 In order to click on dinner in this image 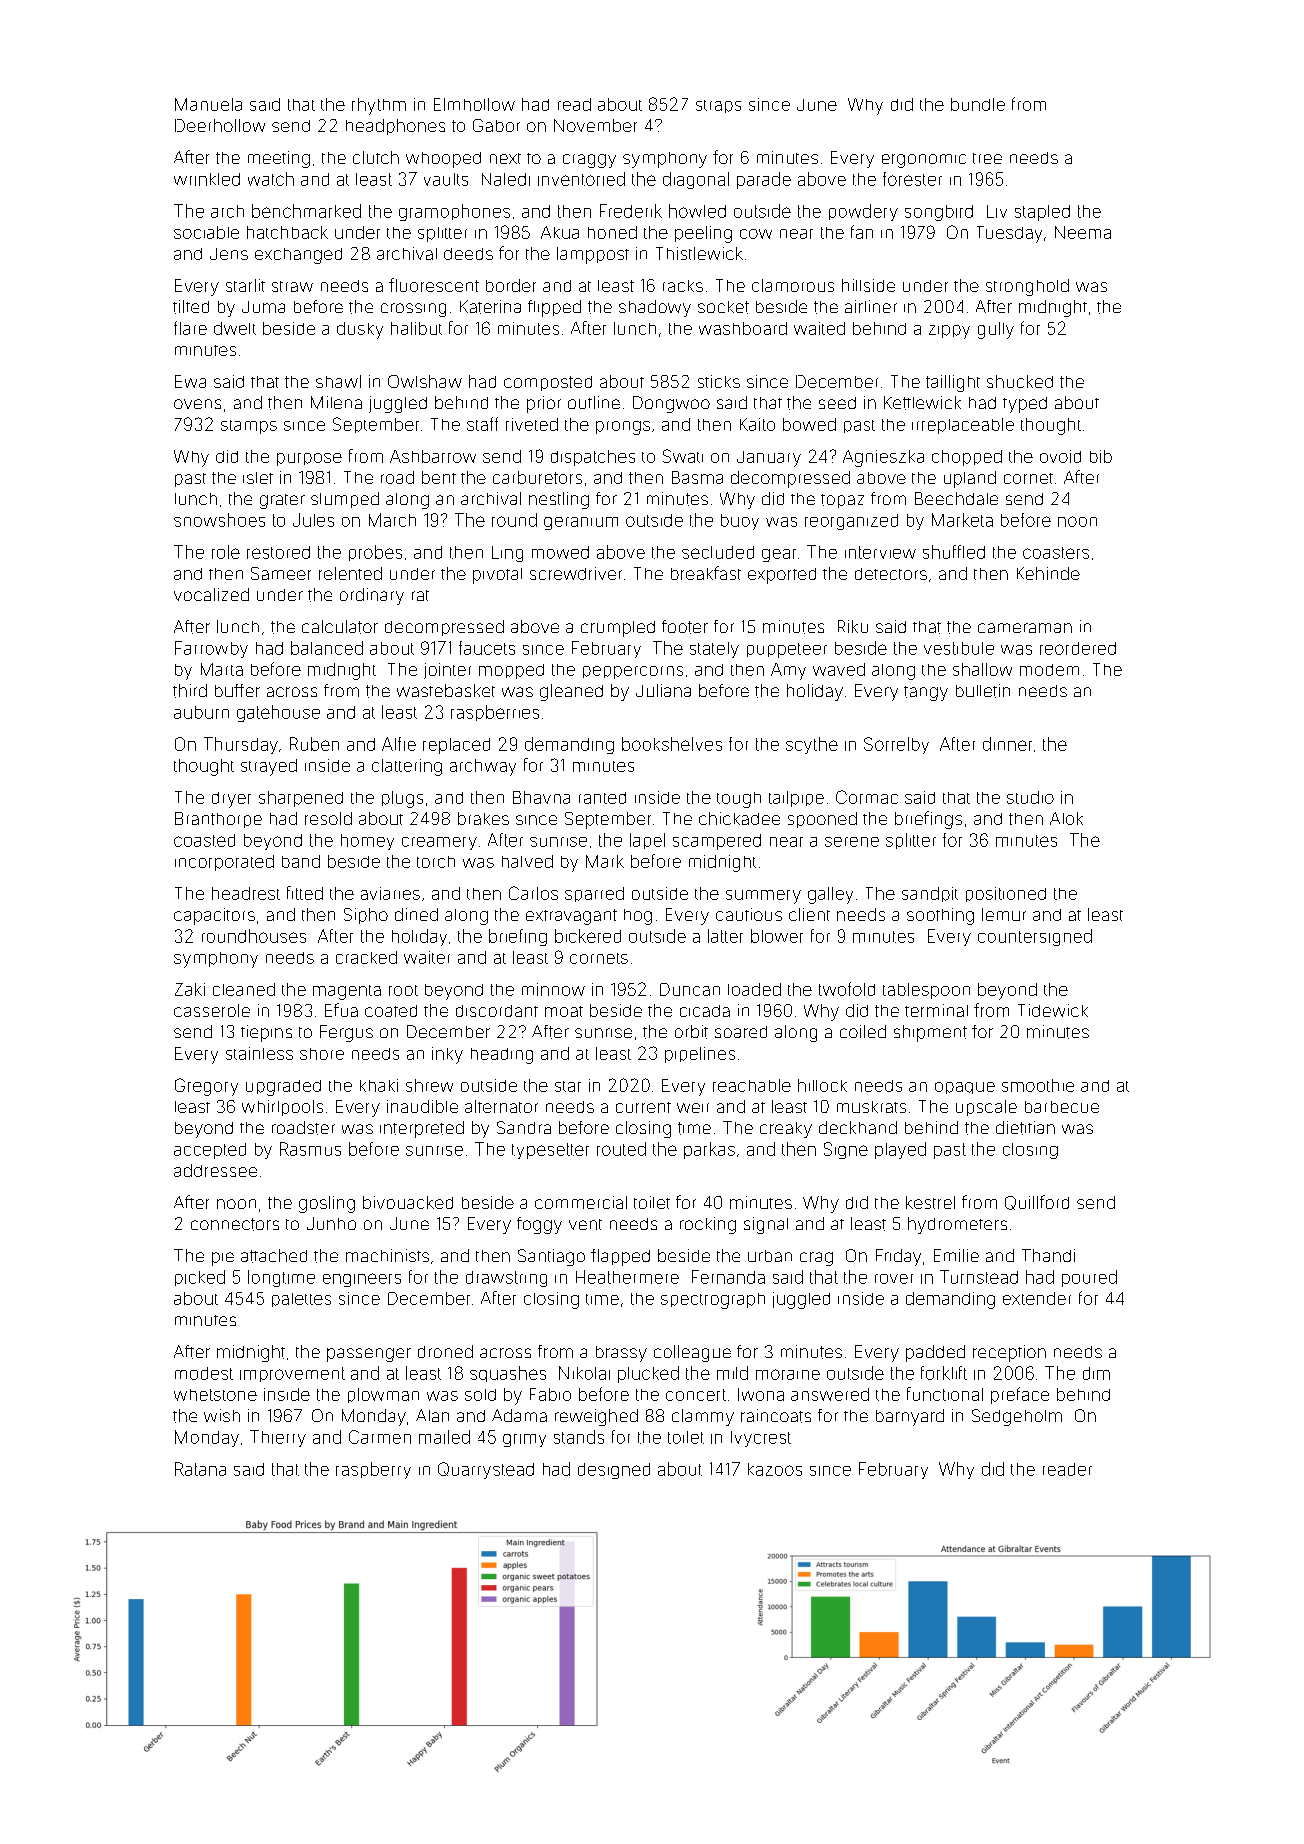, I will do `click(1007, 744)`.
